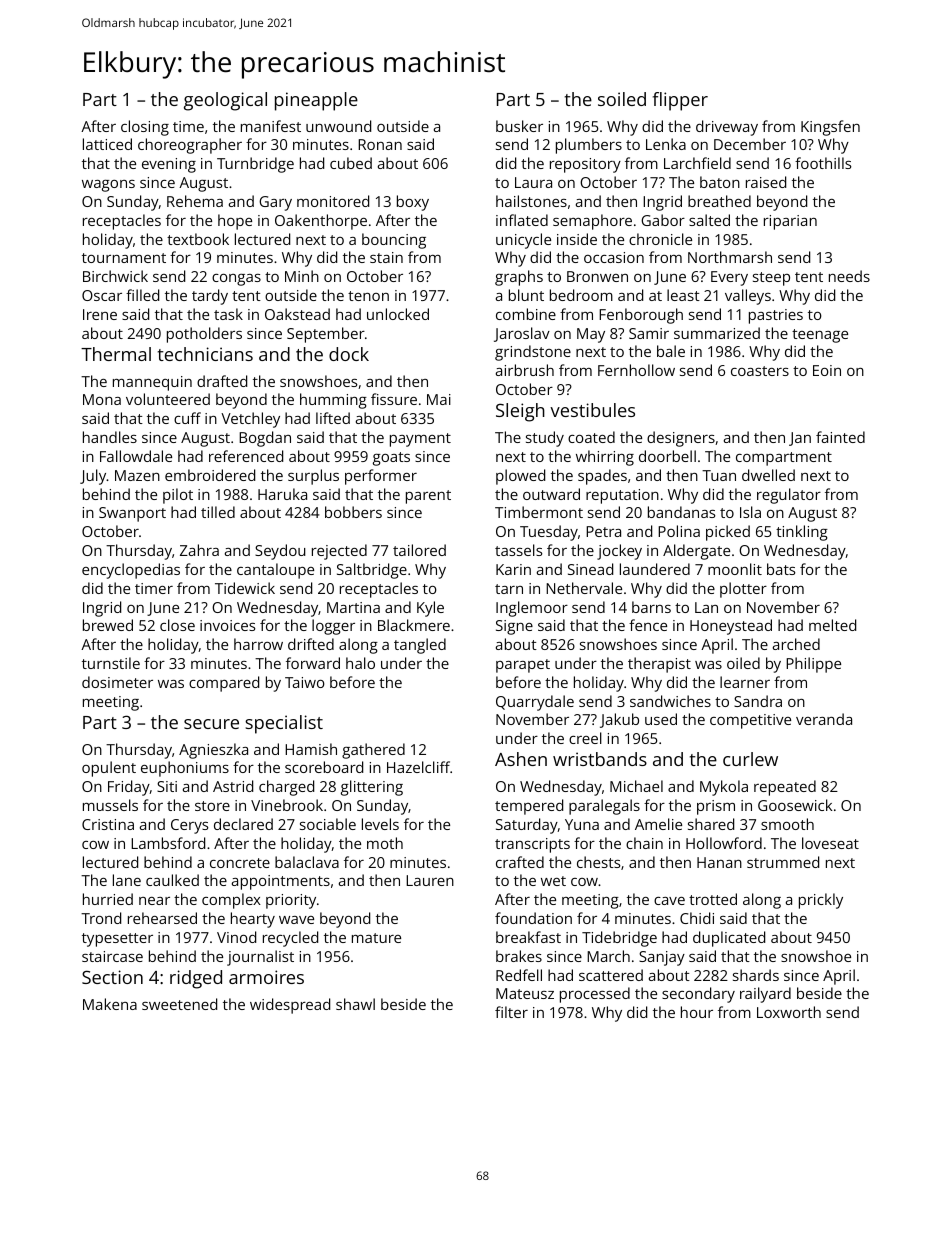 This screenshot has width=952, height=1233. What do you see at coordinates (680, 101) in the screenshot?
I see `flipper` at bounding box center [680, 101].
